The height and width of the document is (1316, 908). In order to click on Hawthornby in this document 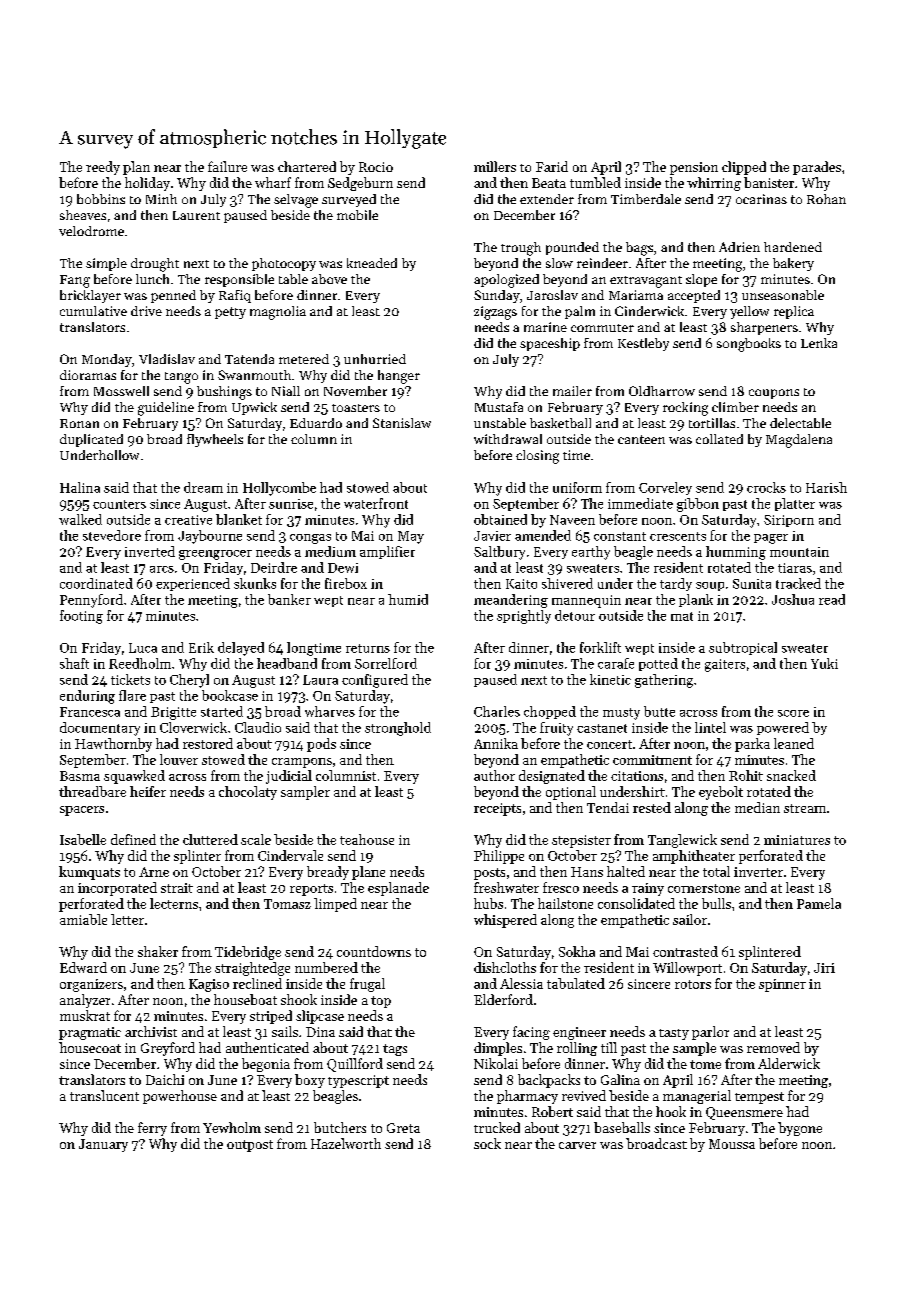, I will do `click(113, 745)`.
